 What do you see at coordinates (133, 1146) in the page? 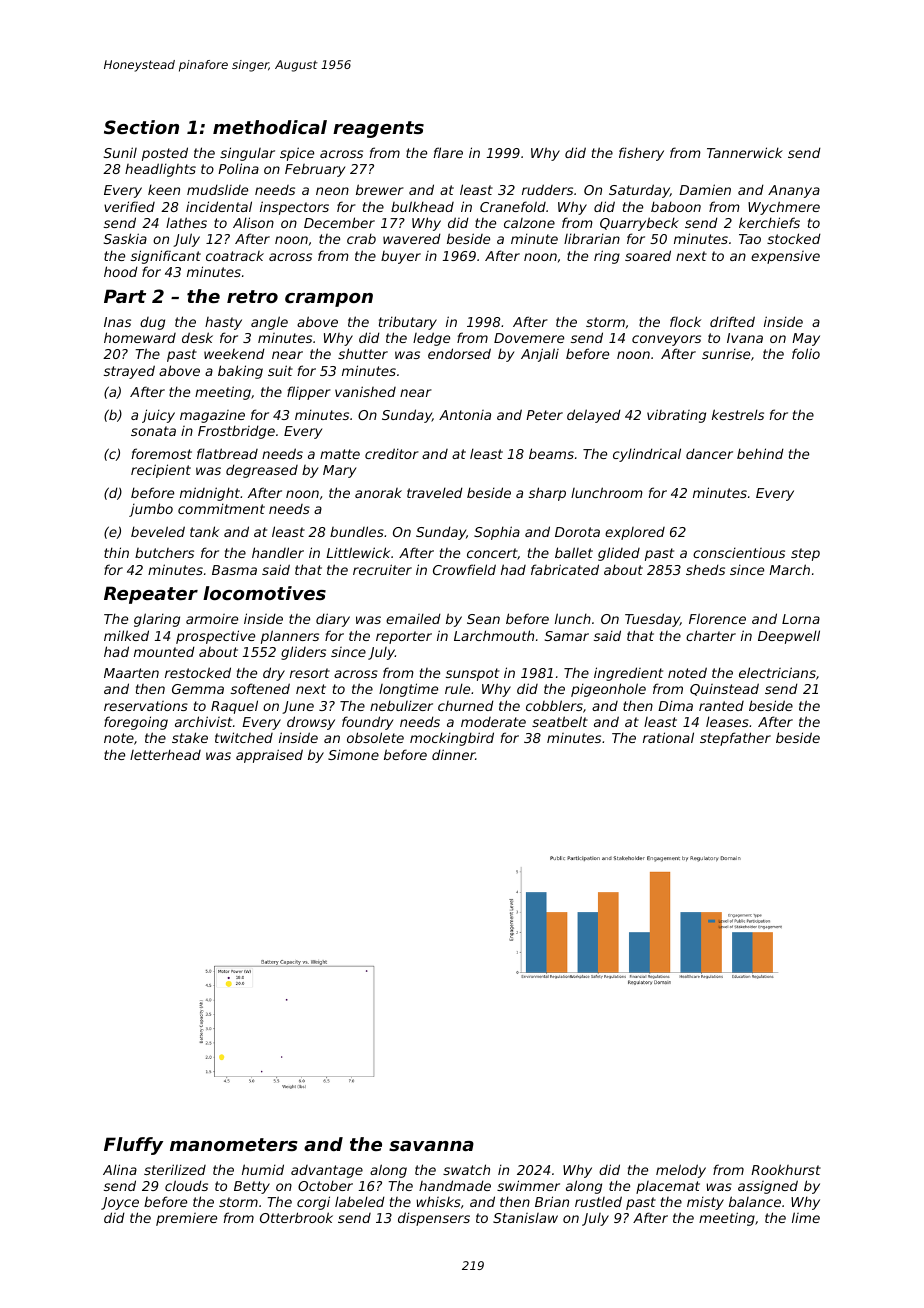
I see `Fluffy` at bounding box center [133, 1146].
